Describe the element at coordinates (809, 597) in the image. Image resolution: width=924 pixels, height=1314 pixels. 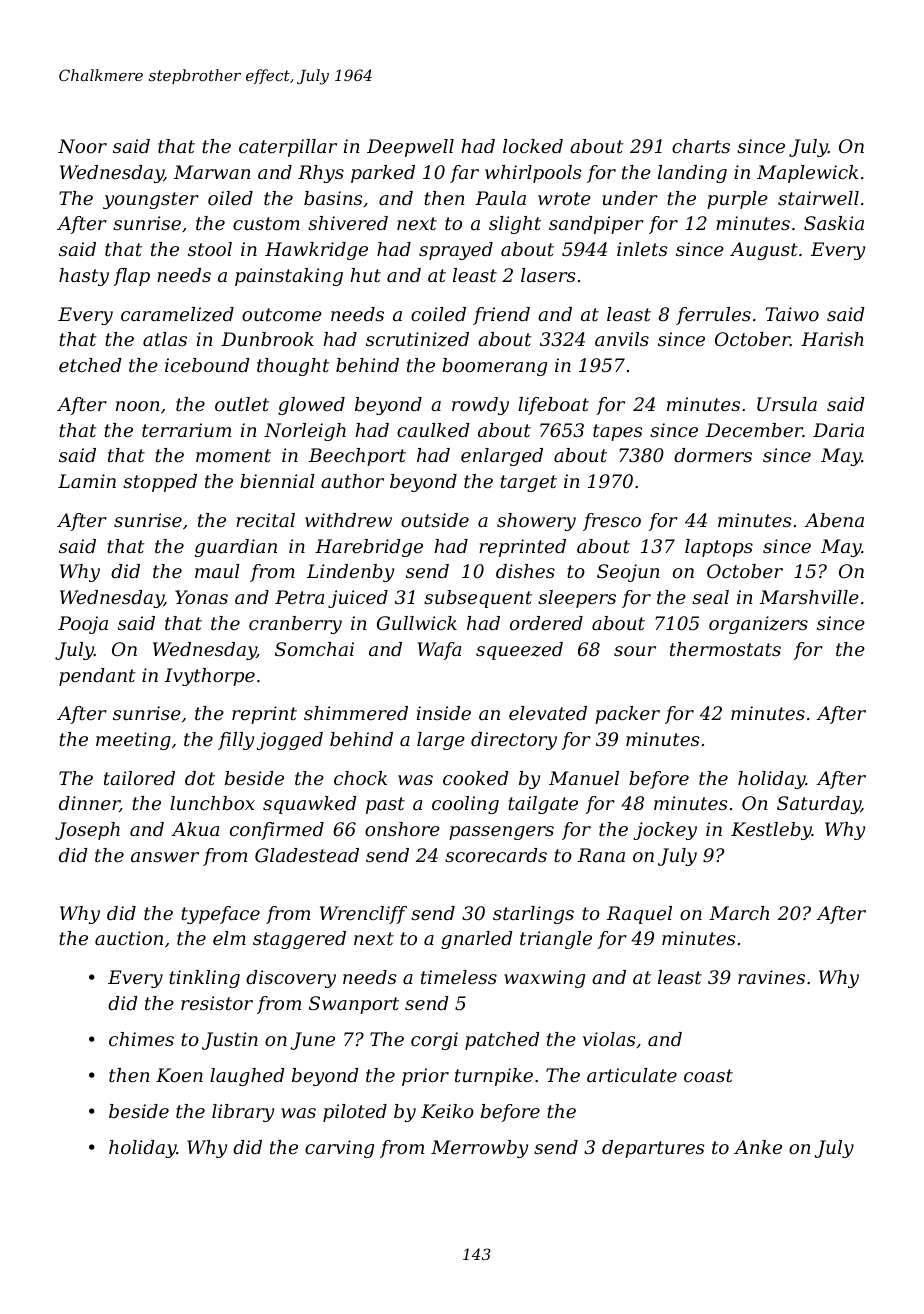
I see `Marshville` at that location.
